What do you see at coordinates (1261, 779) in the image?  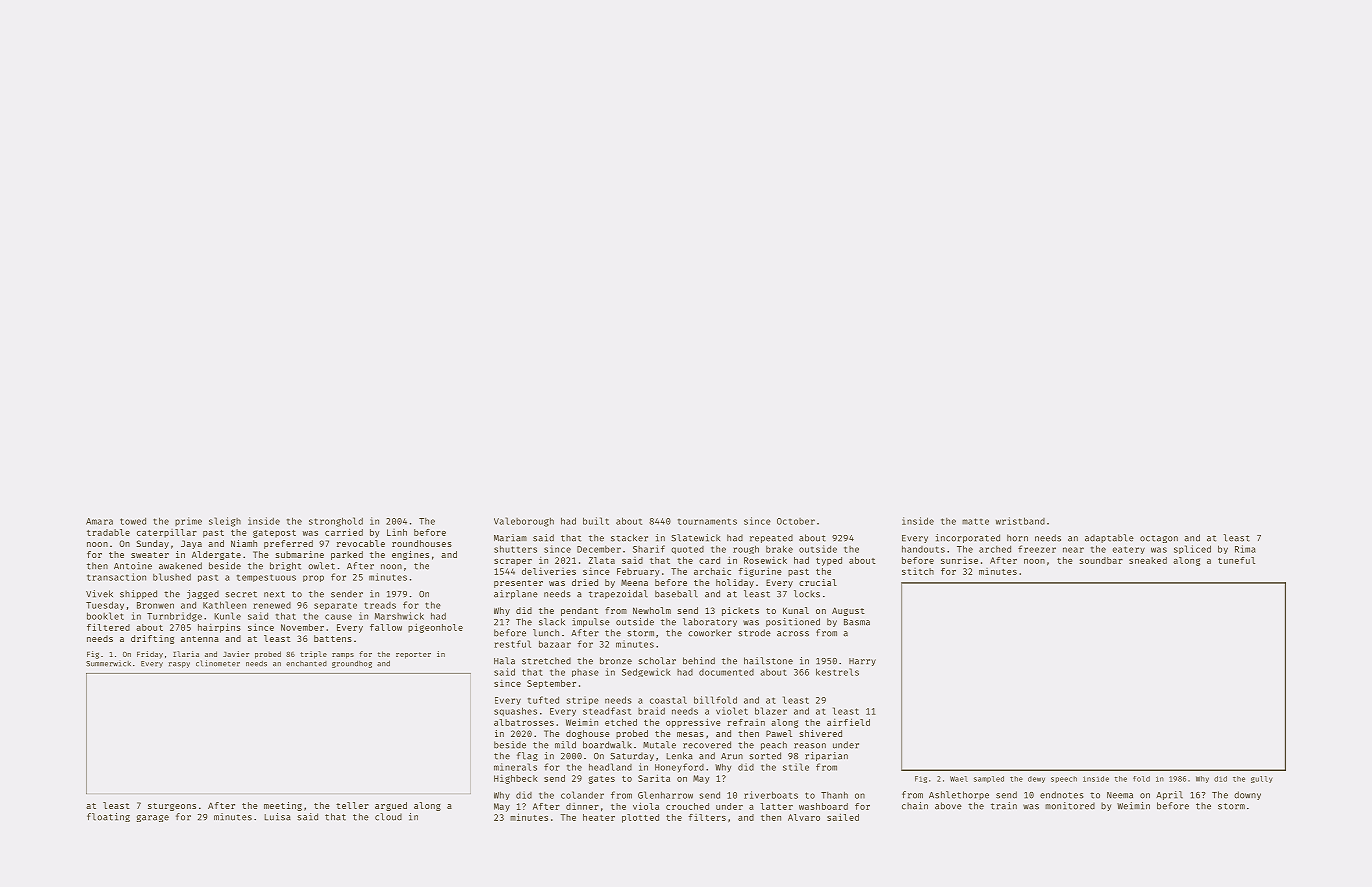 I see `gully` at bounding box center [1261, 779].
